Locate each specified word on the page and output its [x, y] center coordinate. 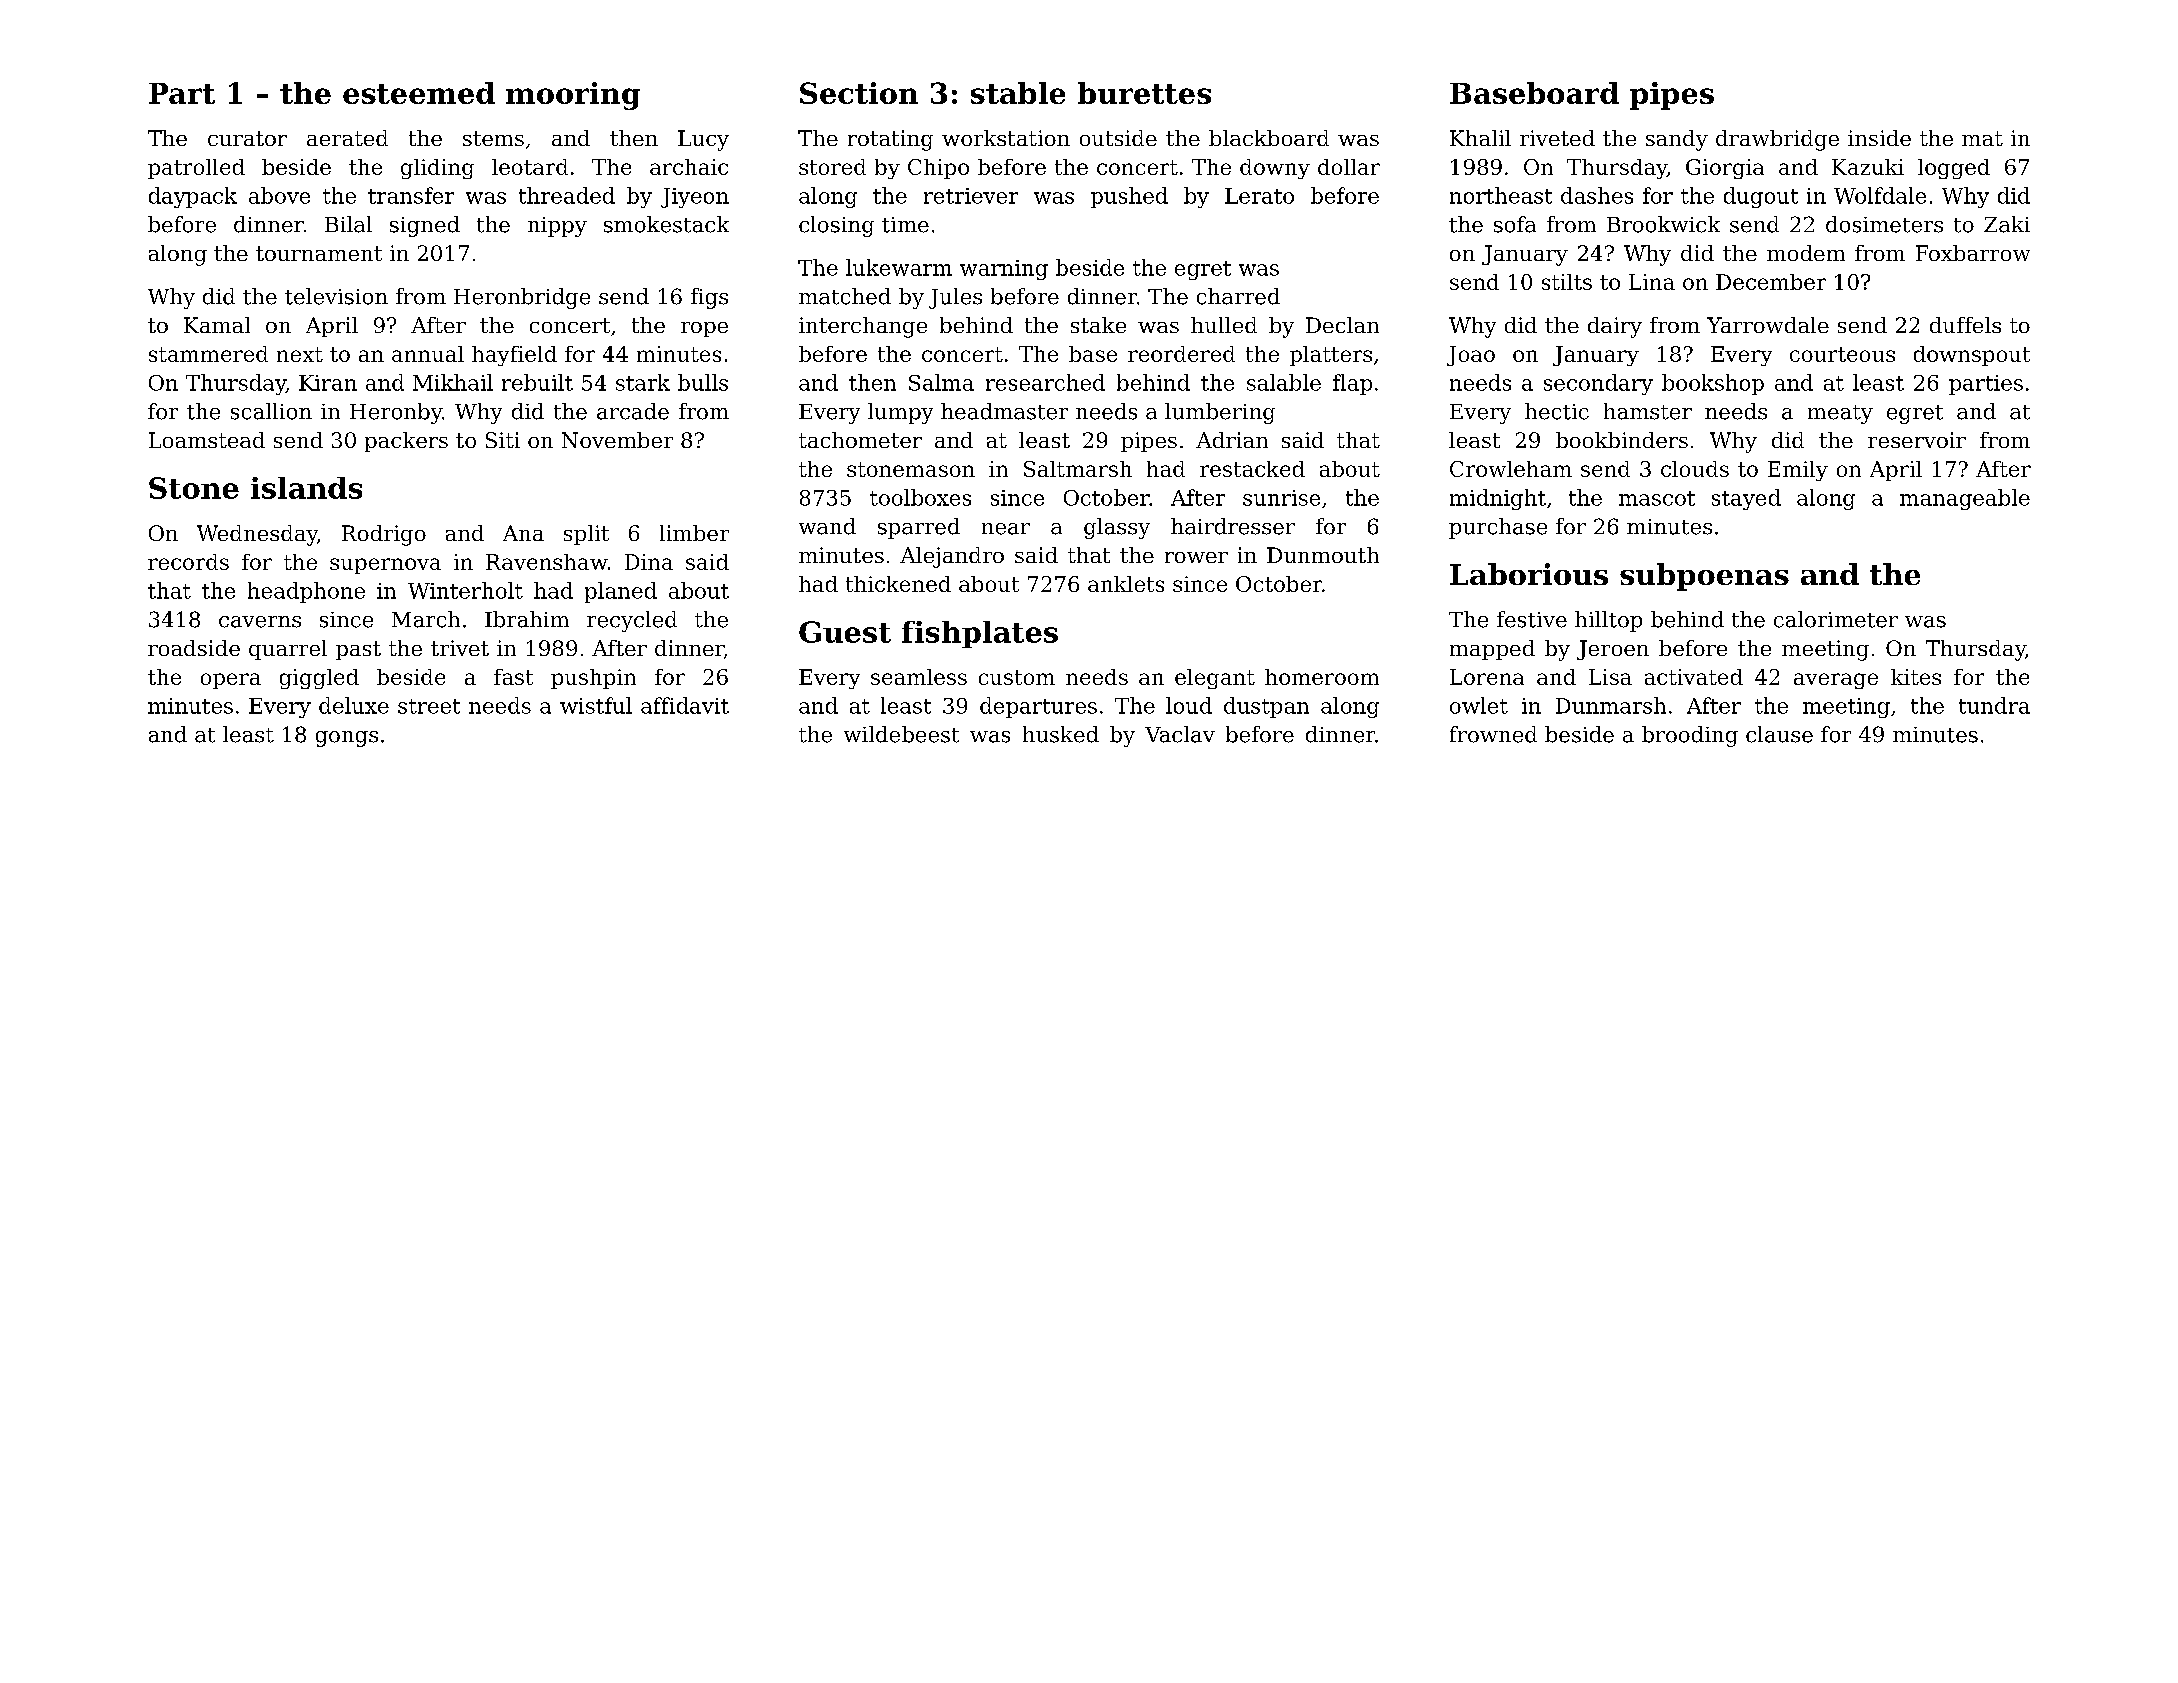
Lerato [1259, 196]
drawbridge [1777, 140]
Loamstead [207, 440]
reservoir [1917, 440]
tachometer [860, 440]
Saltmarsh [1078, 469]
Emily [1798, 471]
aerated [347, 138]
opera [231, 681]
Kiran [328, 383]
